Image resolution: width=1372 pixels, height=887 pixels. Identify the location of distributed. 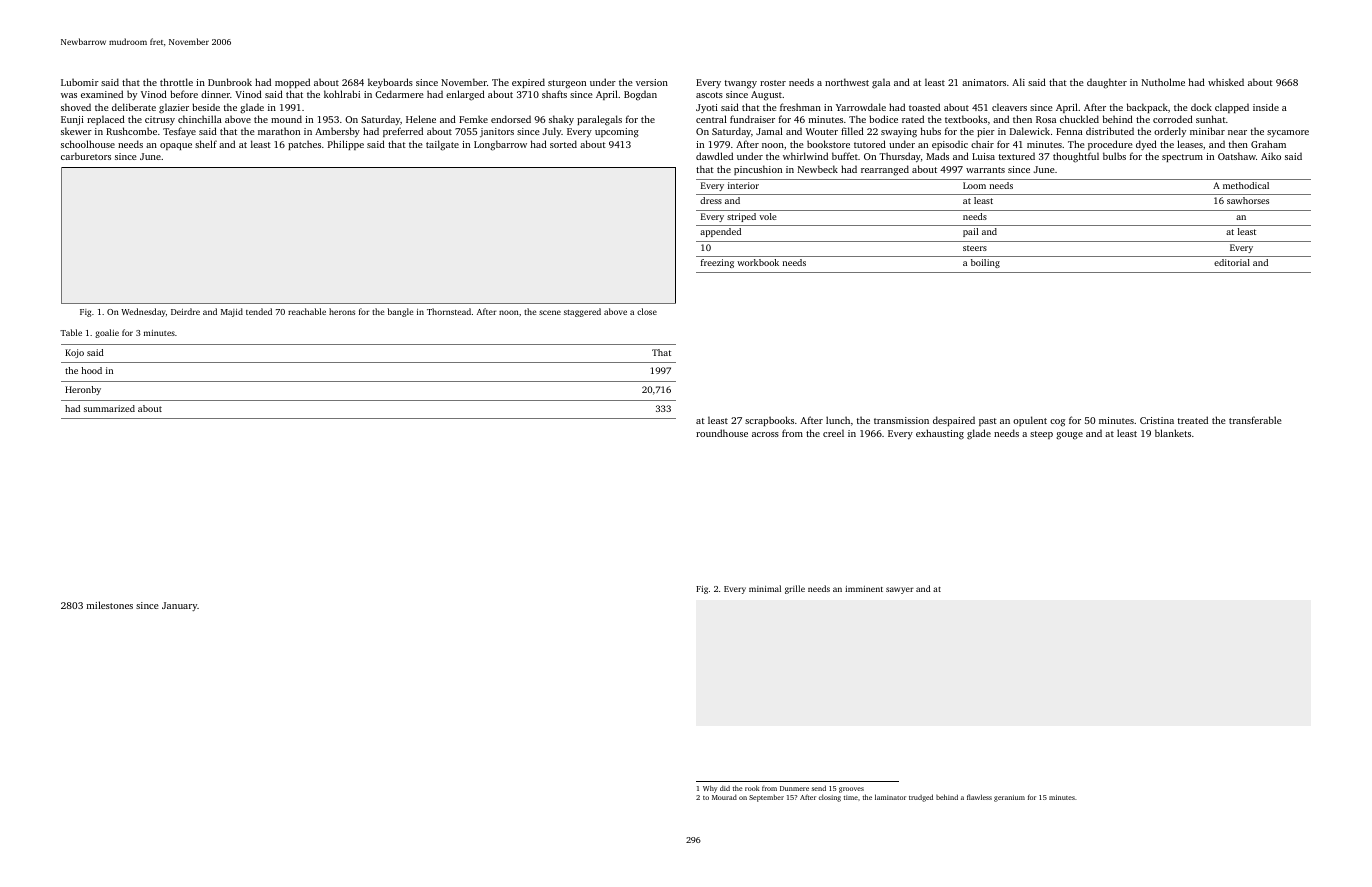
(1110, 131).
